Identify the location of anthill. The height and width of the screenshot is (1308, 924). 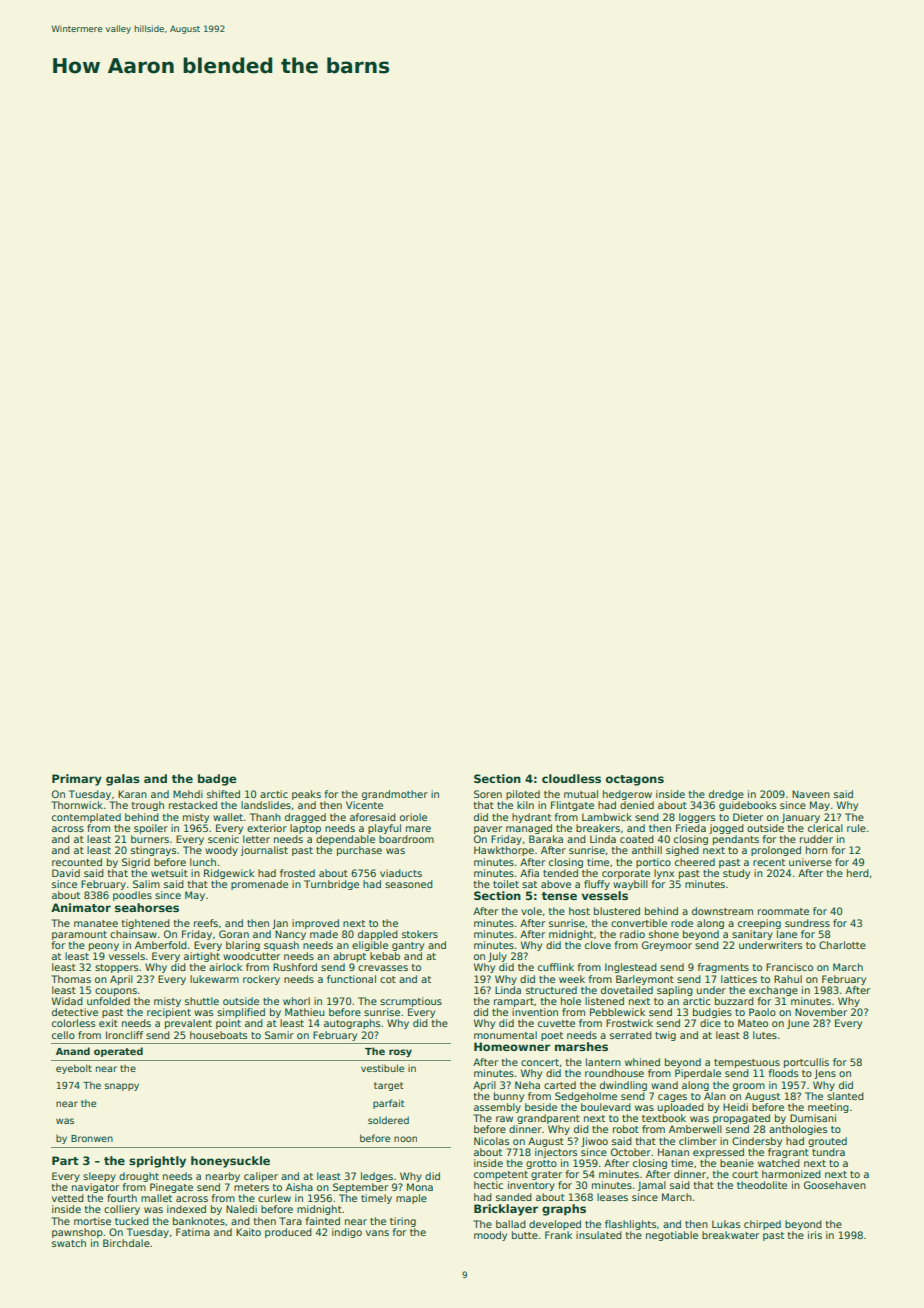
(647, 850).
